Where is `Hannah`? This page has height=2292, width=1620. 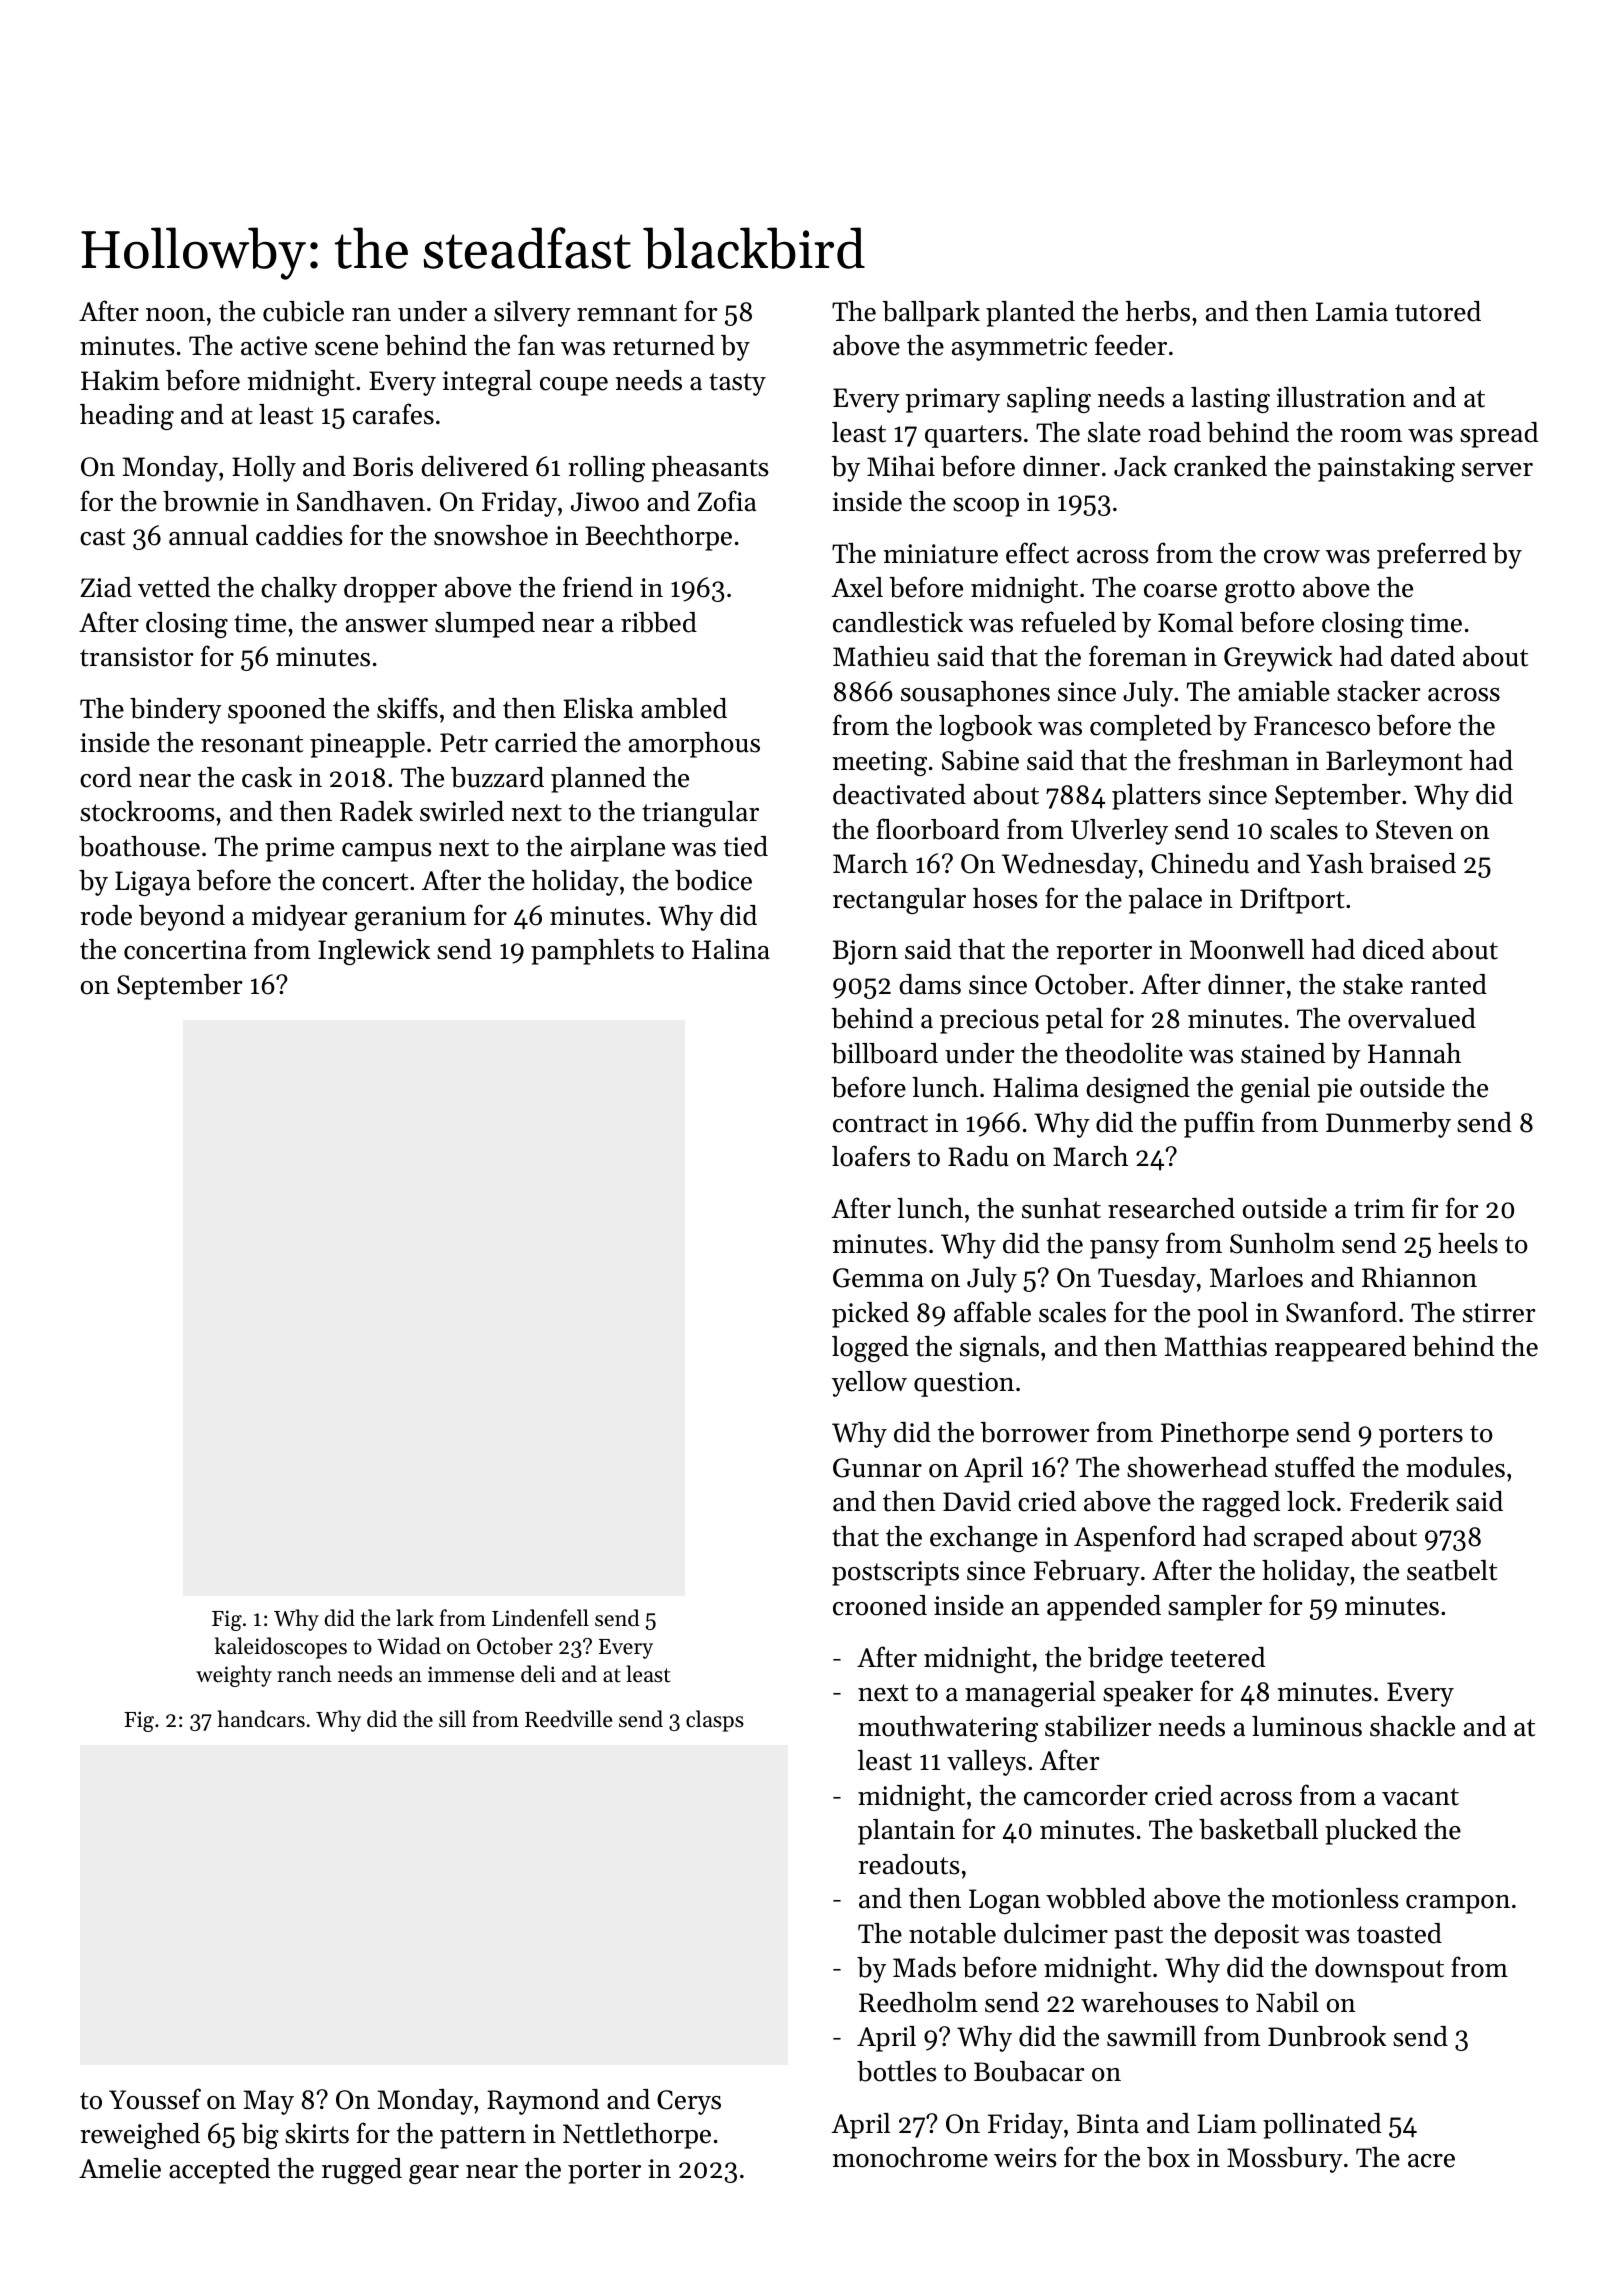
Hannah is located at coordinates (1414, 1053).
